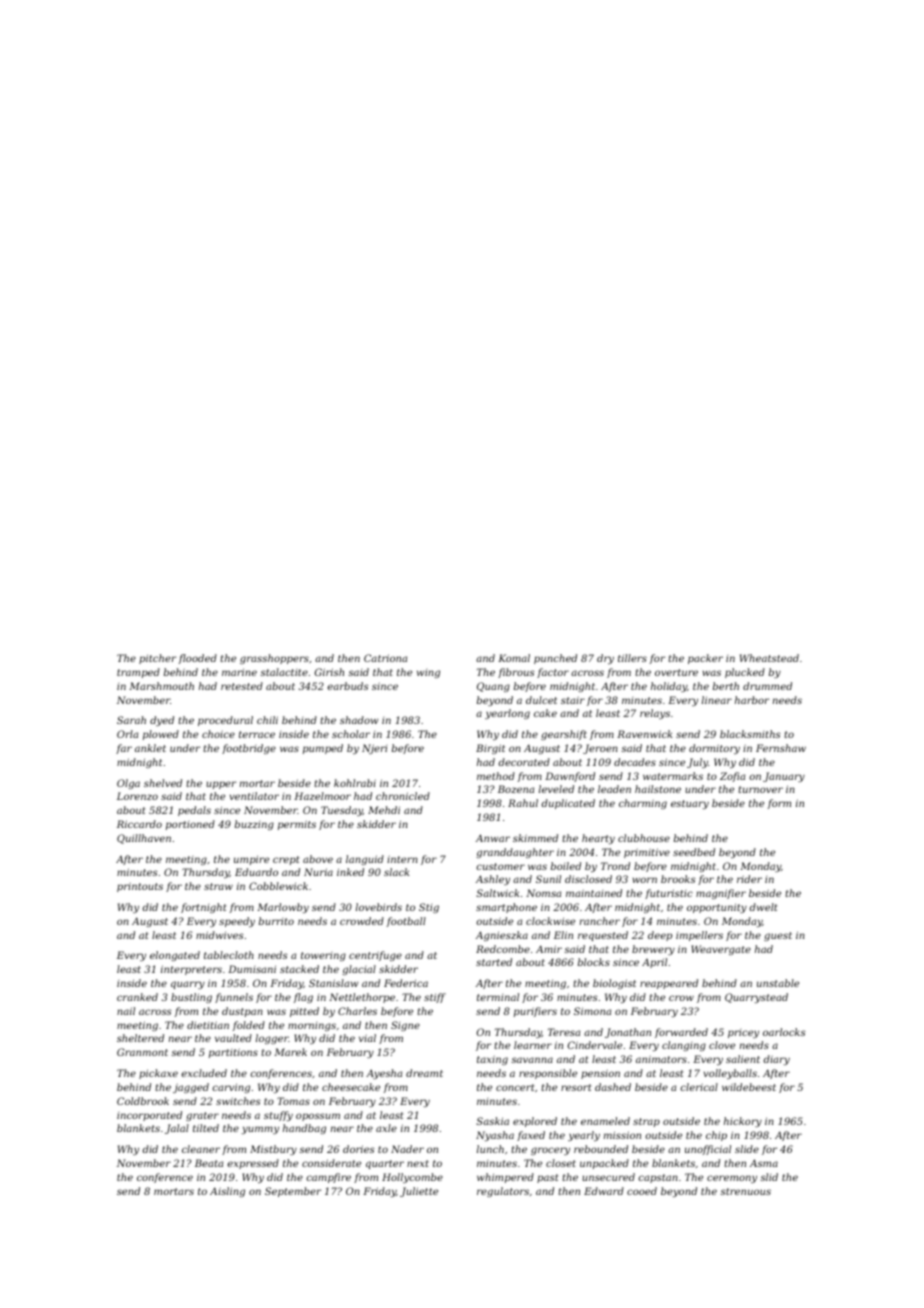 Image resolution: width=924 pixels, height=1308 pixels. I want to click on Lorenzo, so click(137, 796).
